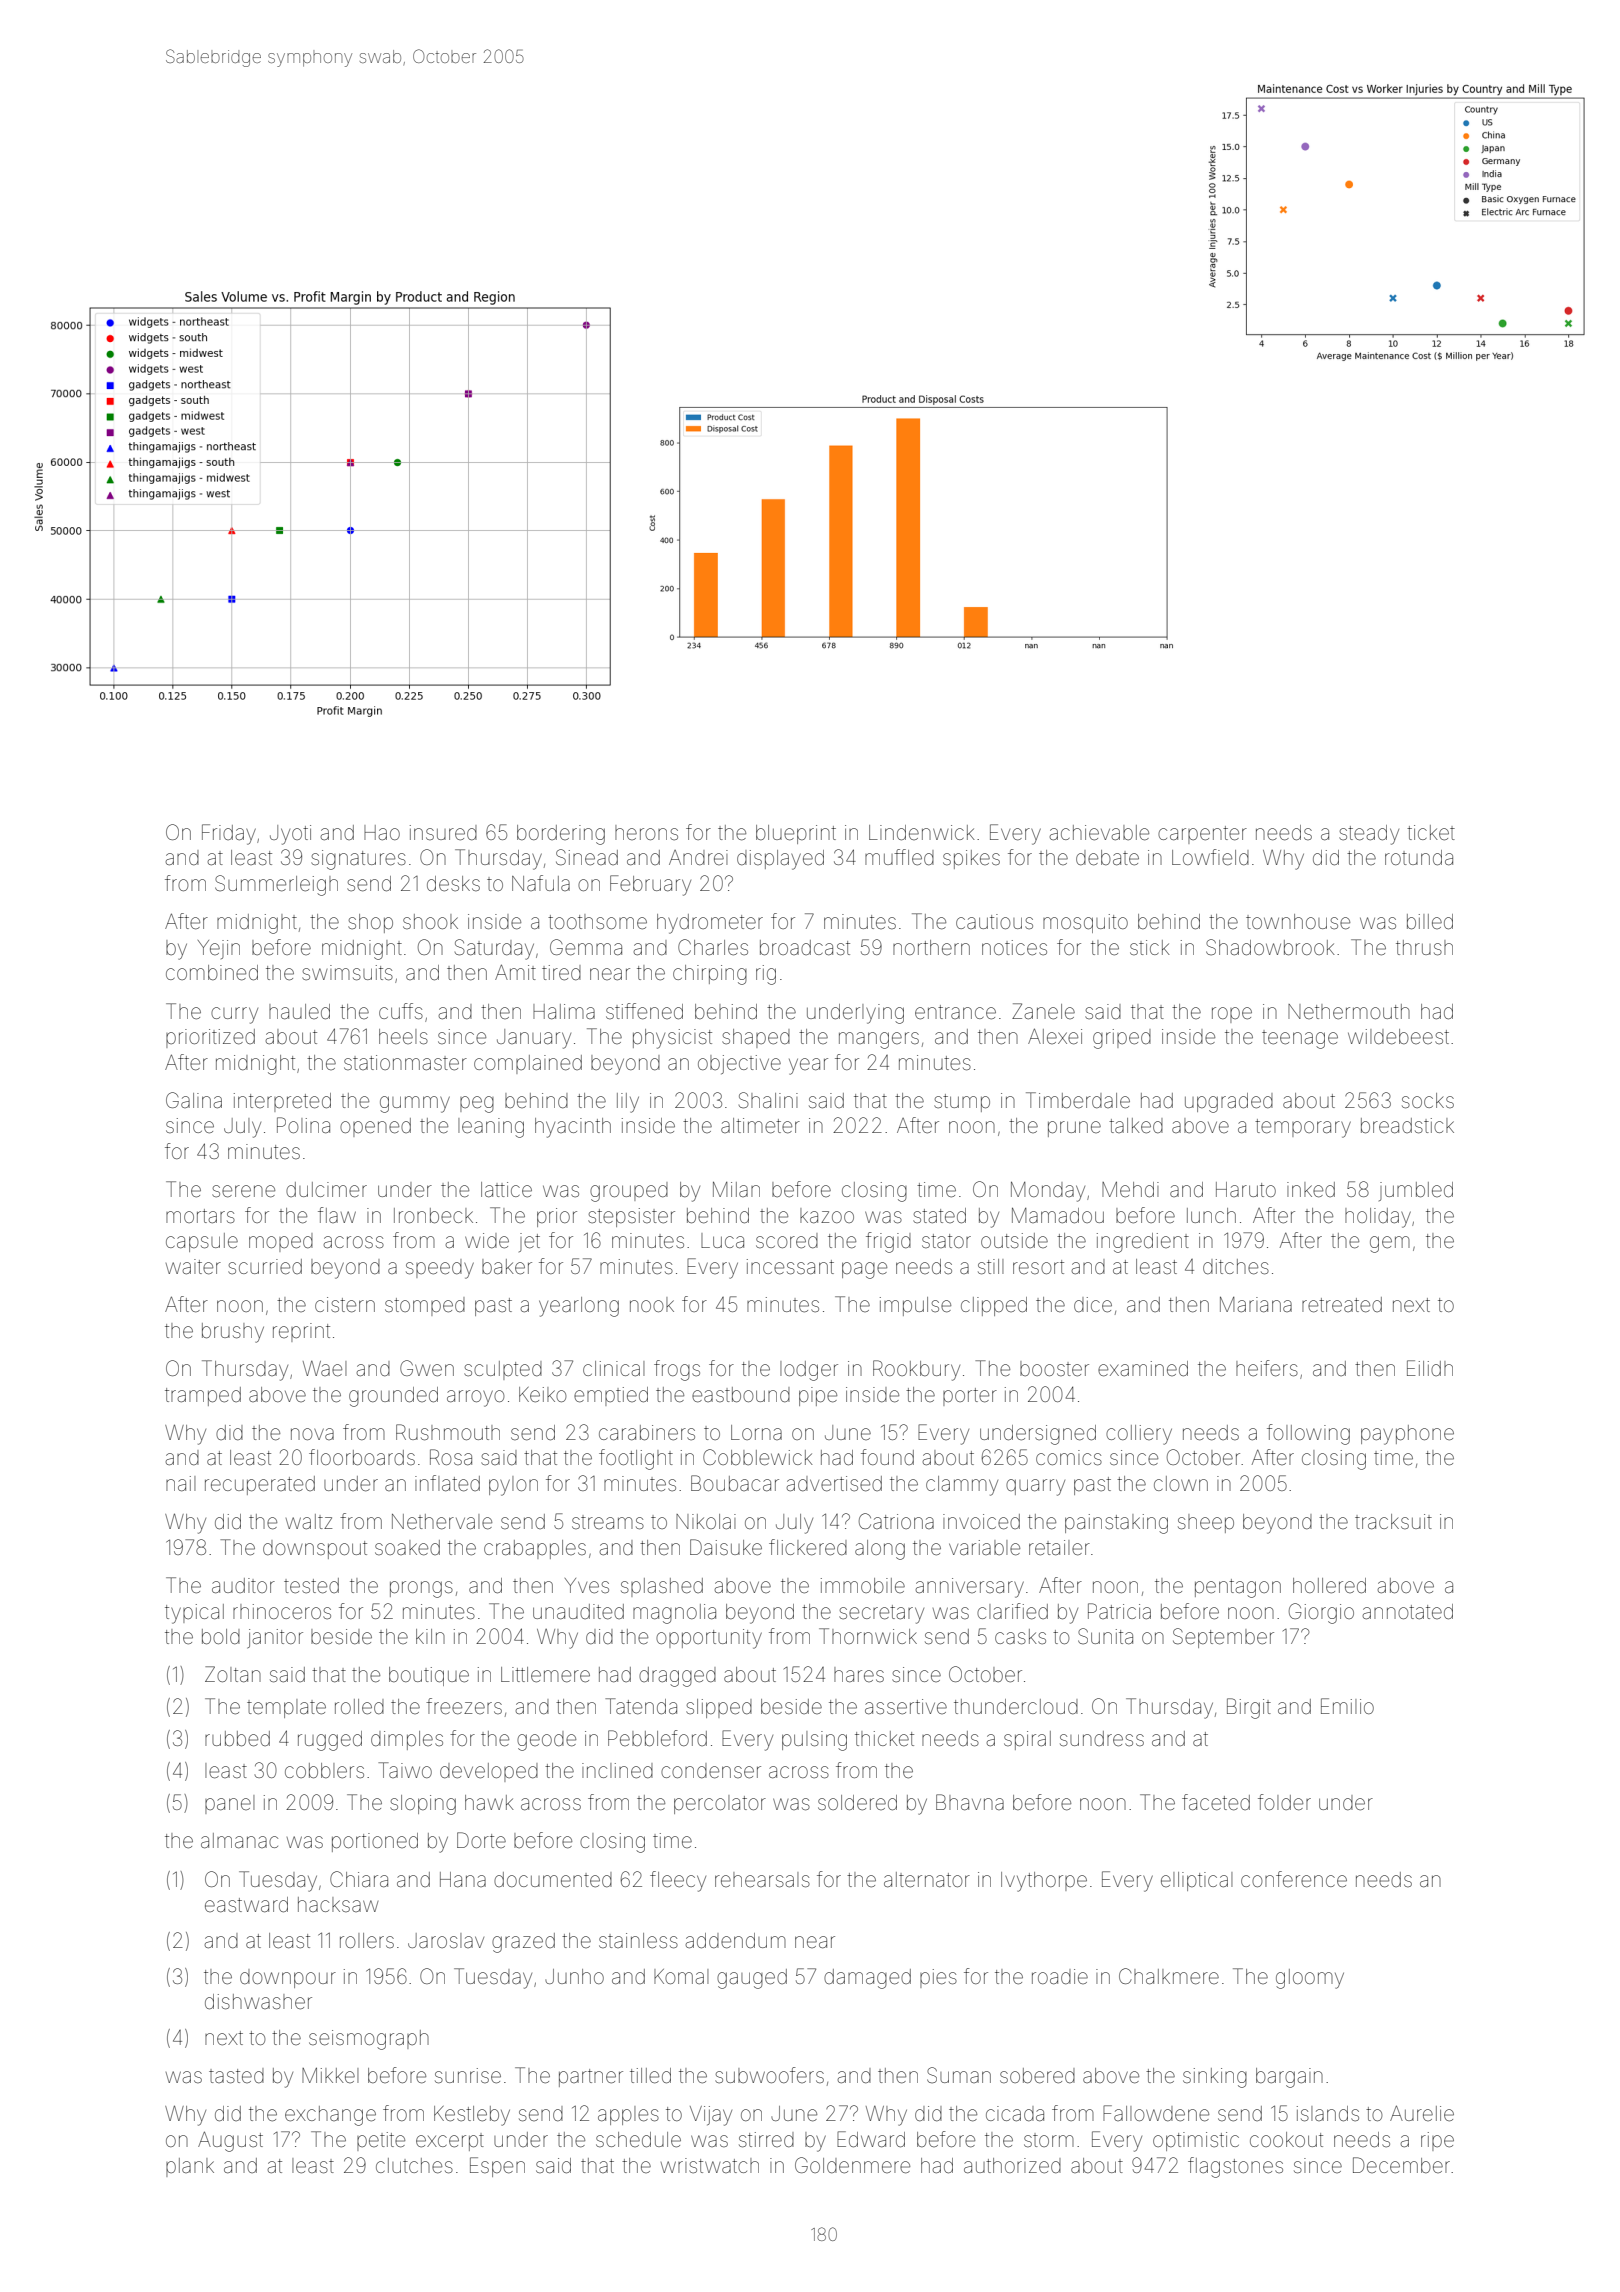 The width and height of the screenshot is (1620, 2292). What do you see at coordinates (1202, 835) in the screenshot?
I see `carpenter` at bounding box center [1202, 835].
